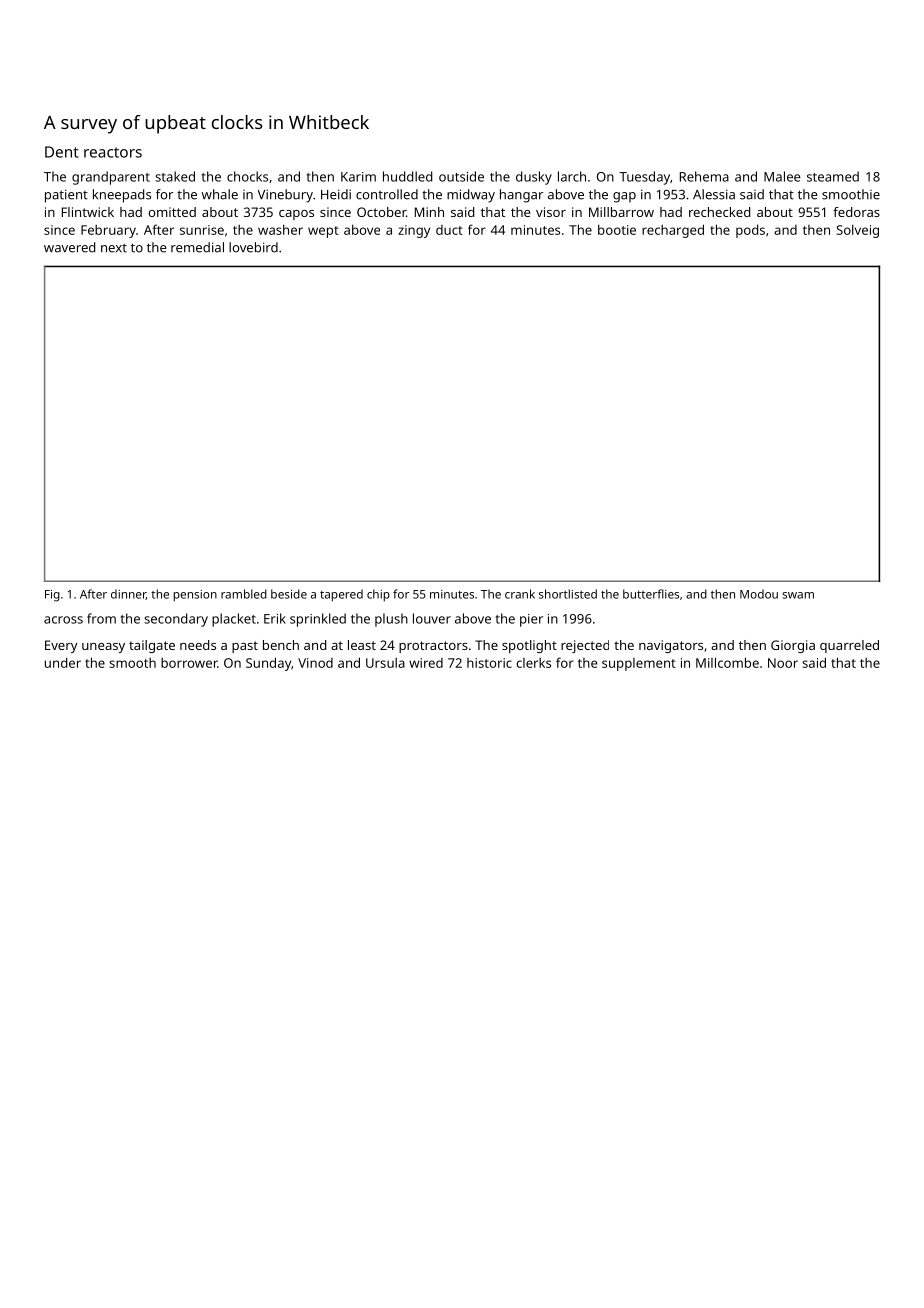 The height and width of the page is (1308, 924). Describe the element at coordinates (189, 663) in the page. I see `borrower` at that location.
